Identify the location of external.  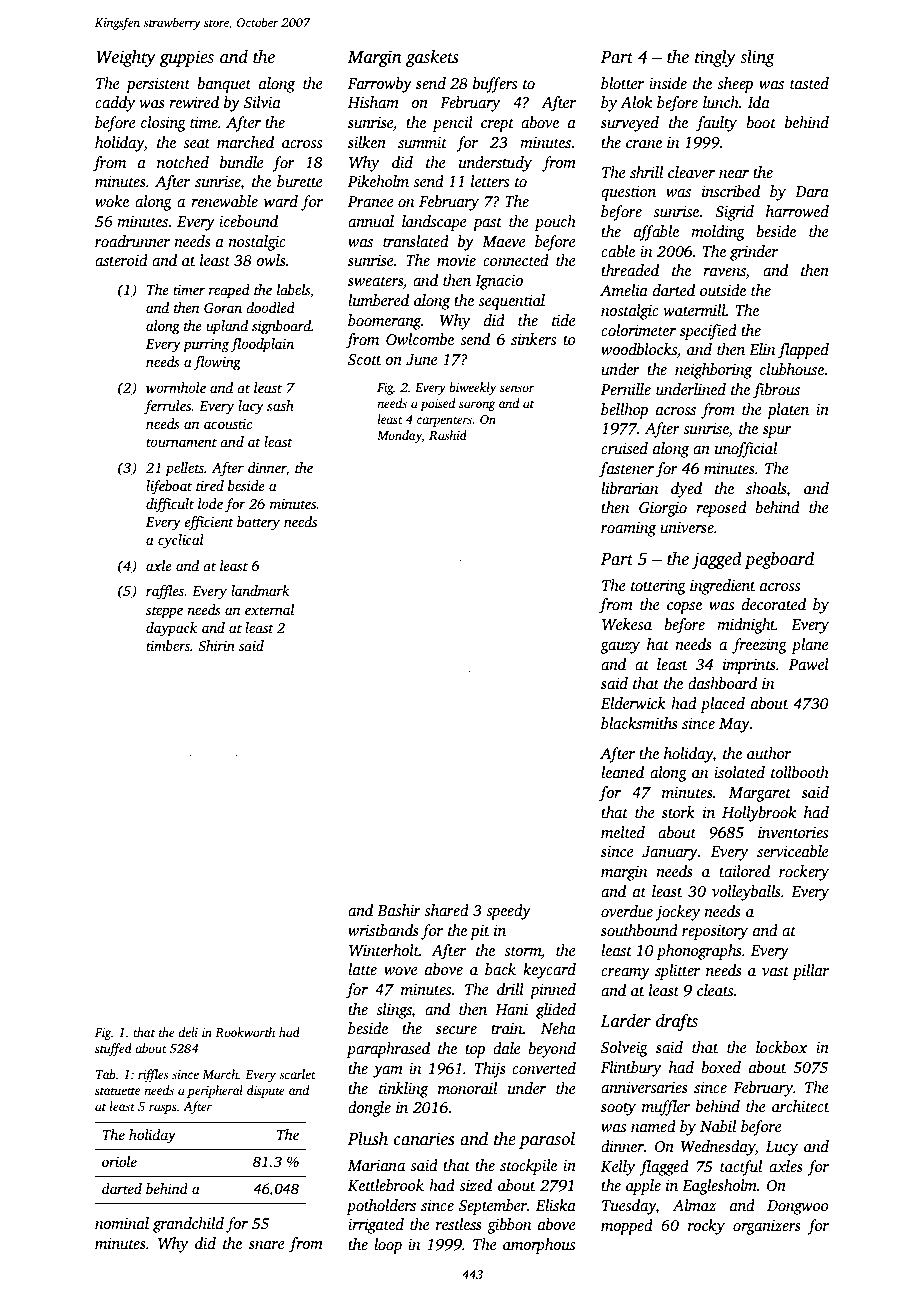
(269, 609).
